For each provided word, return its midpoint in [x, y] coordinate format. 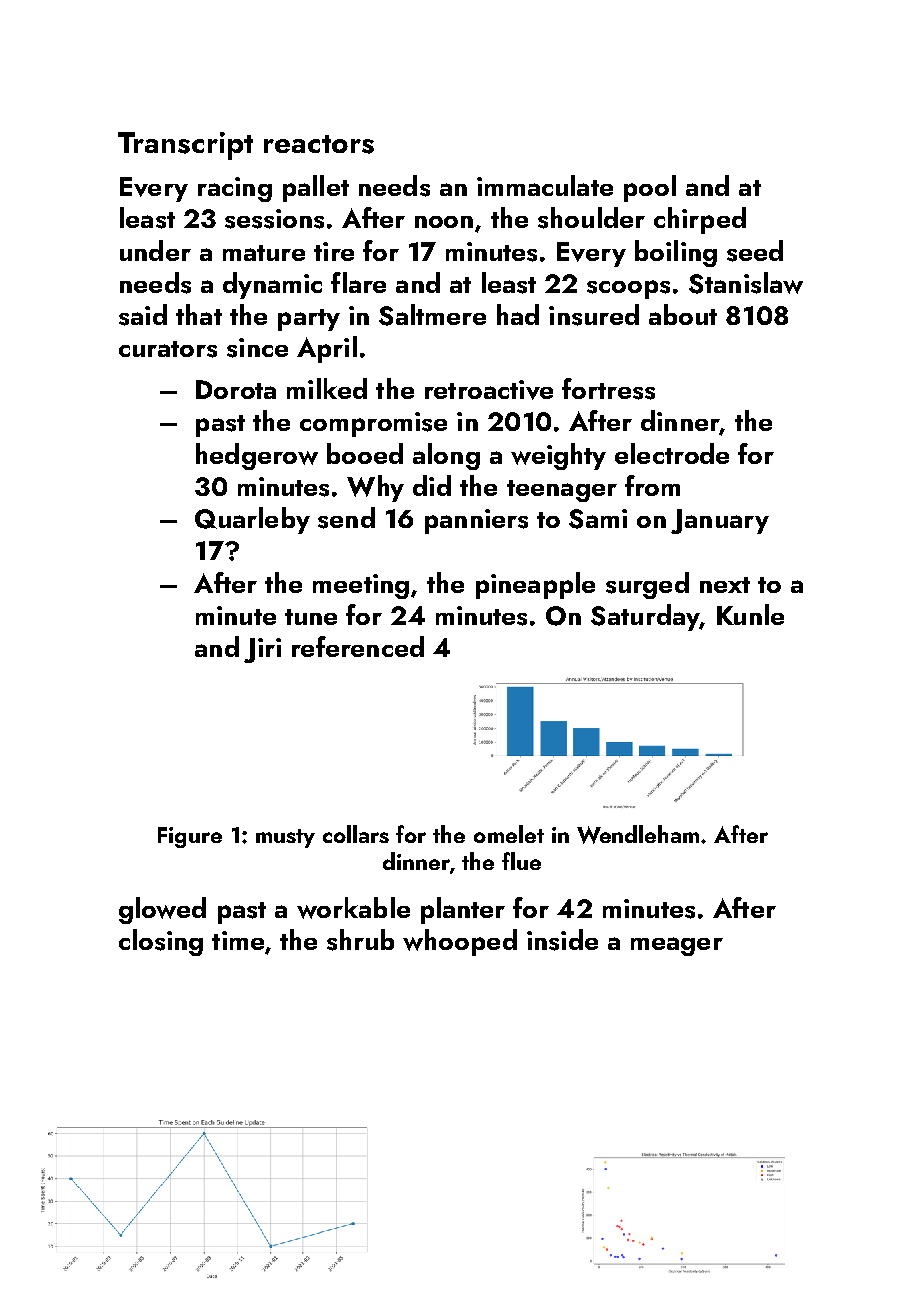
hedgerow [257, 456]
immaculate [545, 185]
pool [650, 188]
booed [365, 453]
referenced [358, 646]
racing [235, 189]
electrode [672, 453]
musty [285, 838]
